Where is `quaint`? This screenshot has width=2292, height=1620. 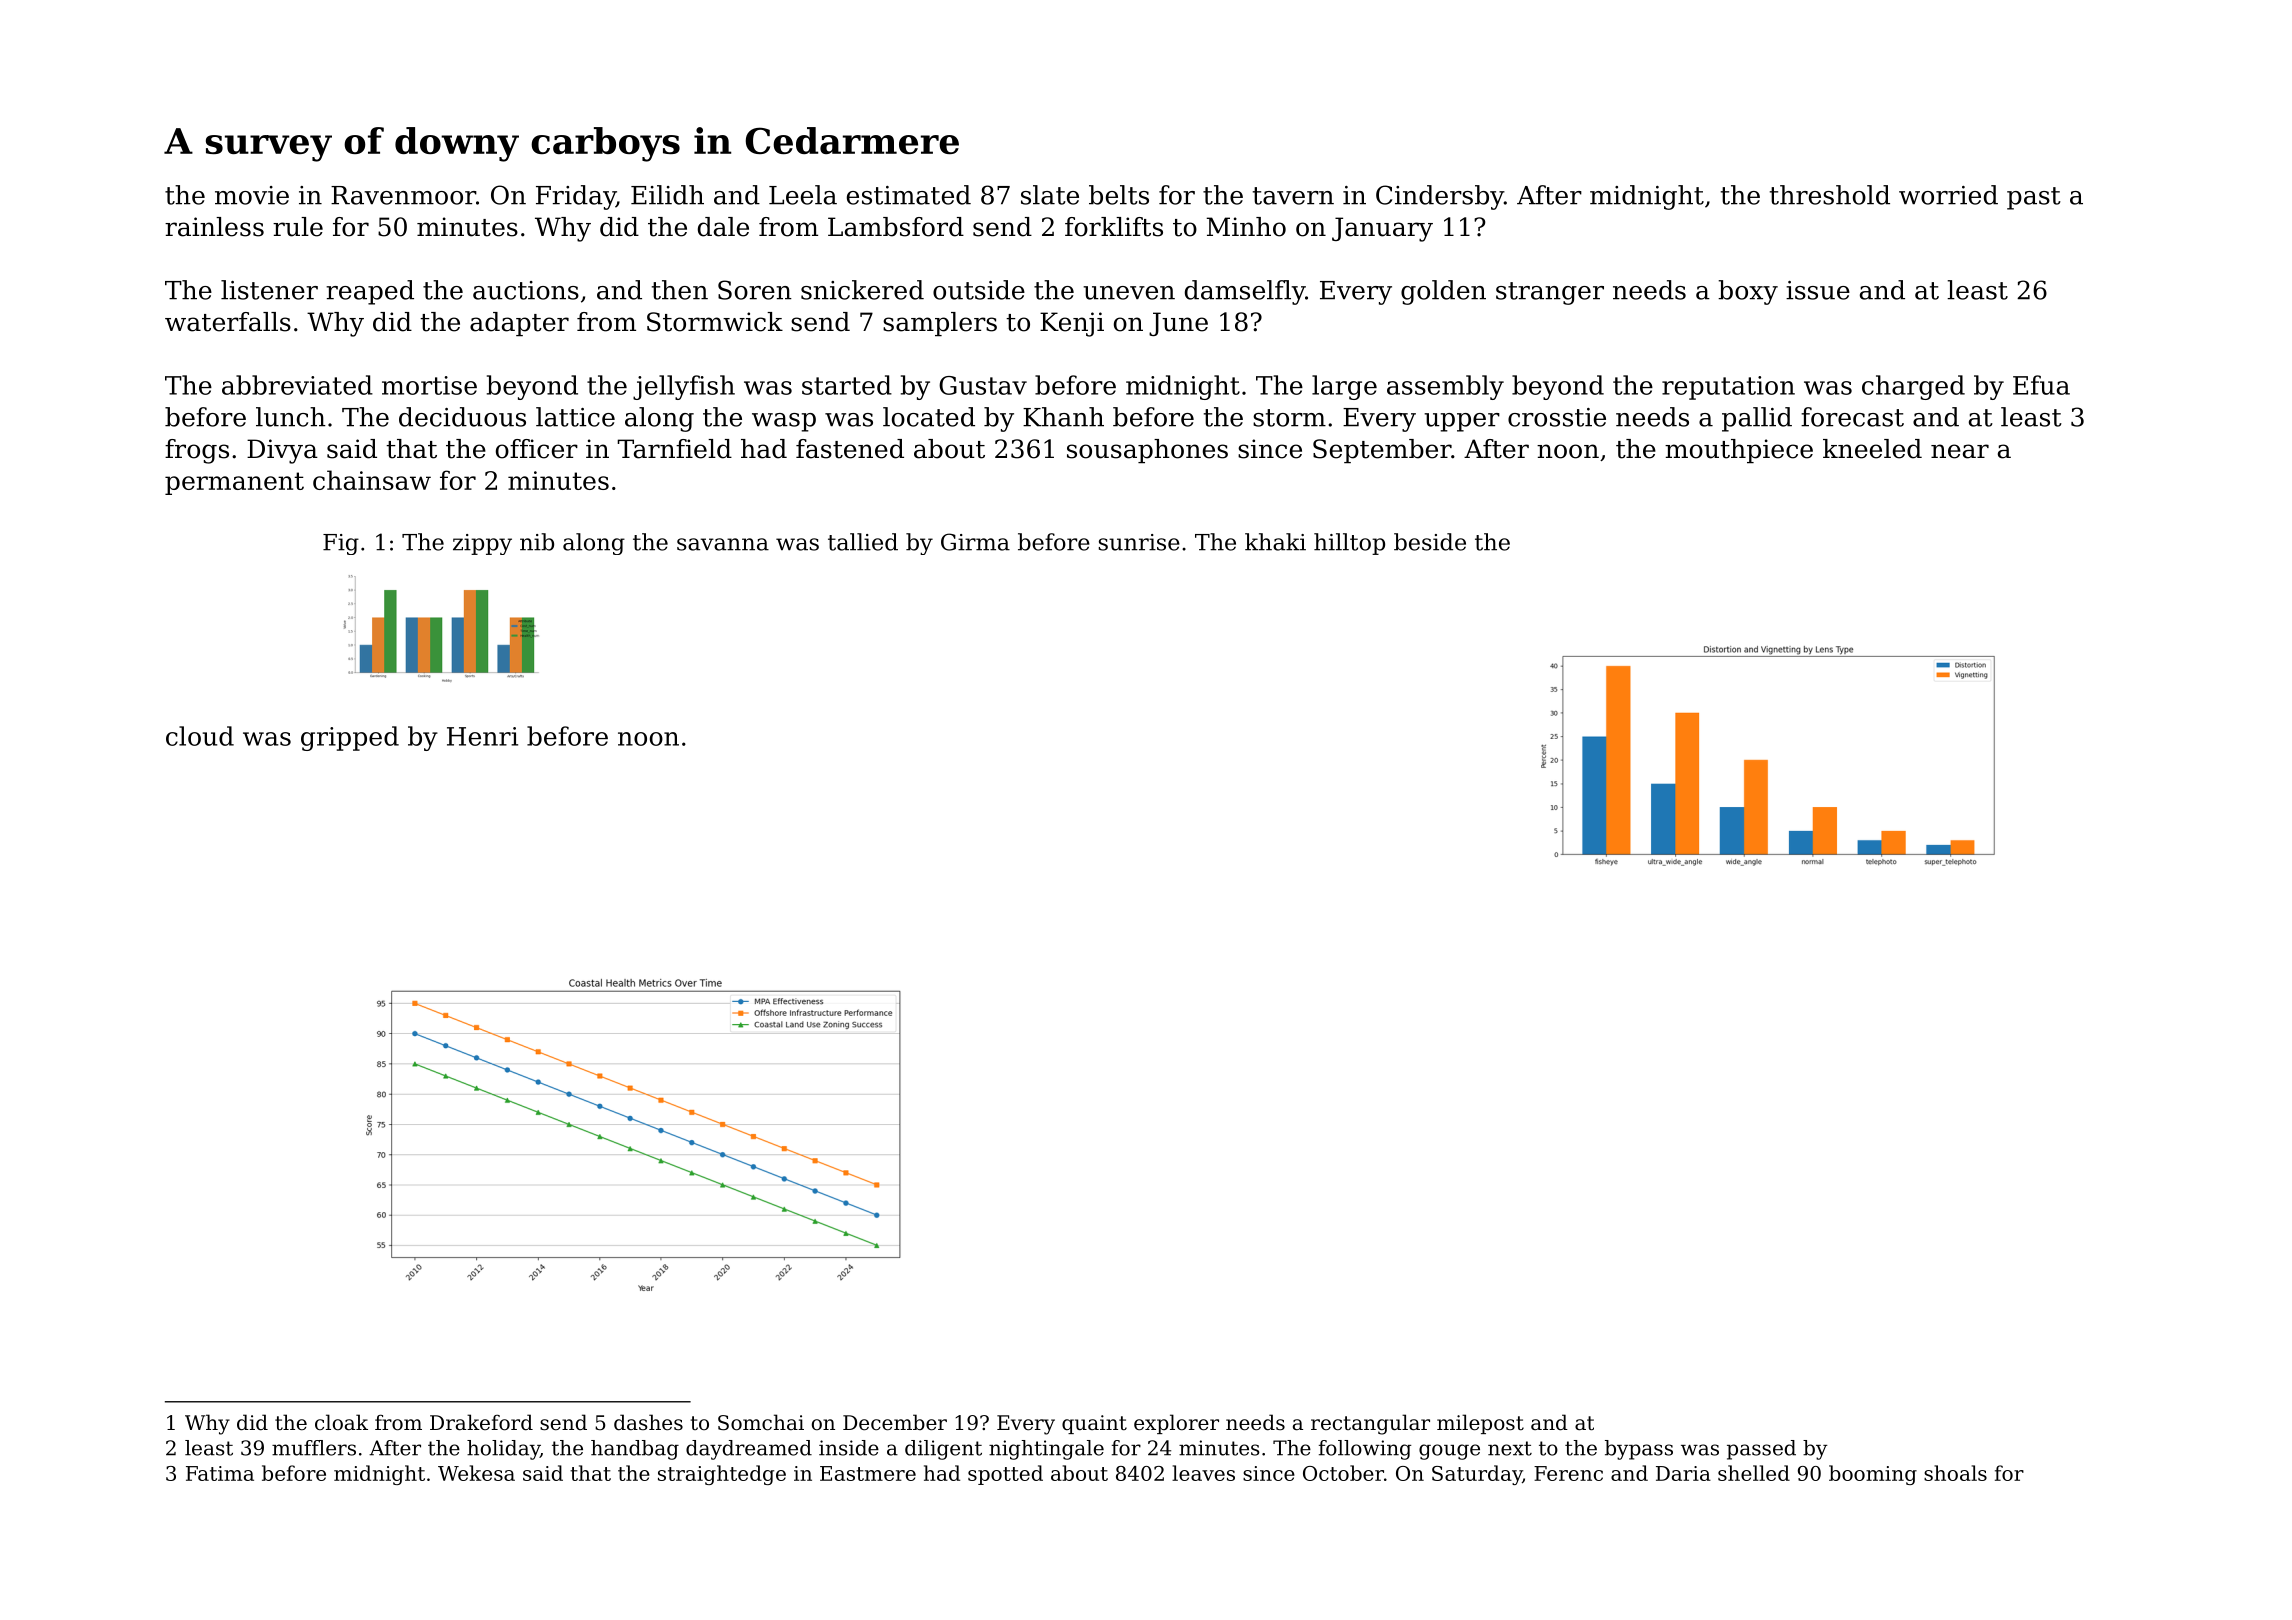 quaint is located at coordinates (1094, 1424).
